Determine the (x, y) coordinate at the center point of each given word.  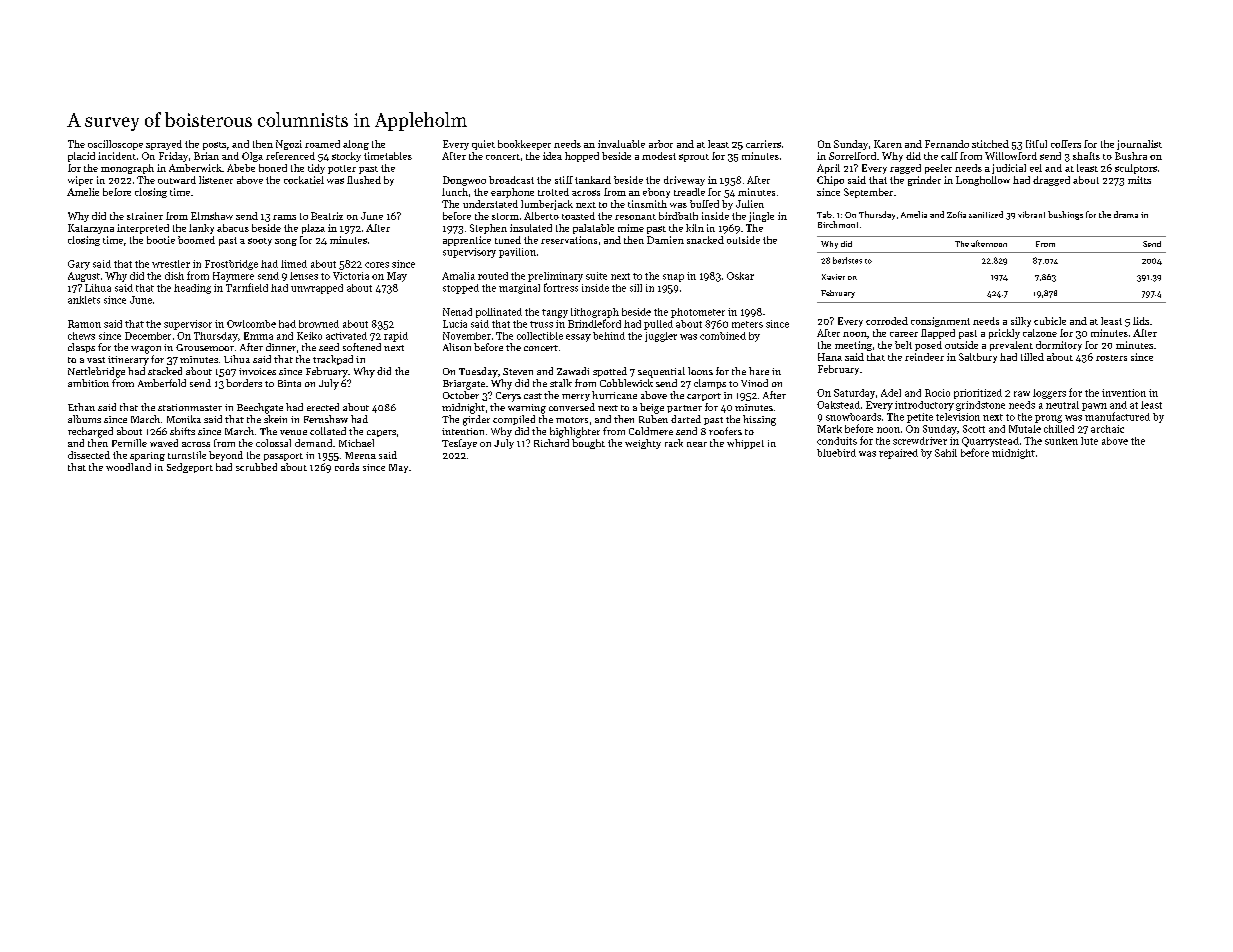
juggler (661, 337)
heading (192, 289)
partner (684, 409)
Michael (356, 443)
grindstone (980, 406)
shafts (1086, 156)
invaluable (621, 144)
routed (493, 276)
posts (214, 146)
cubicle (1050, 321)
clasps (81, 348)
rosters (1111, 358)
